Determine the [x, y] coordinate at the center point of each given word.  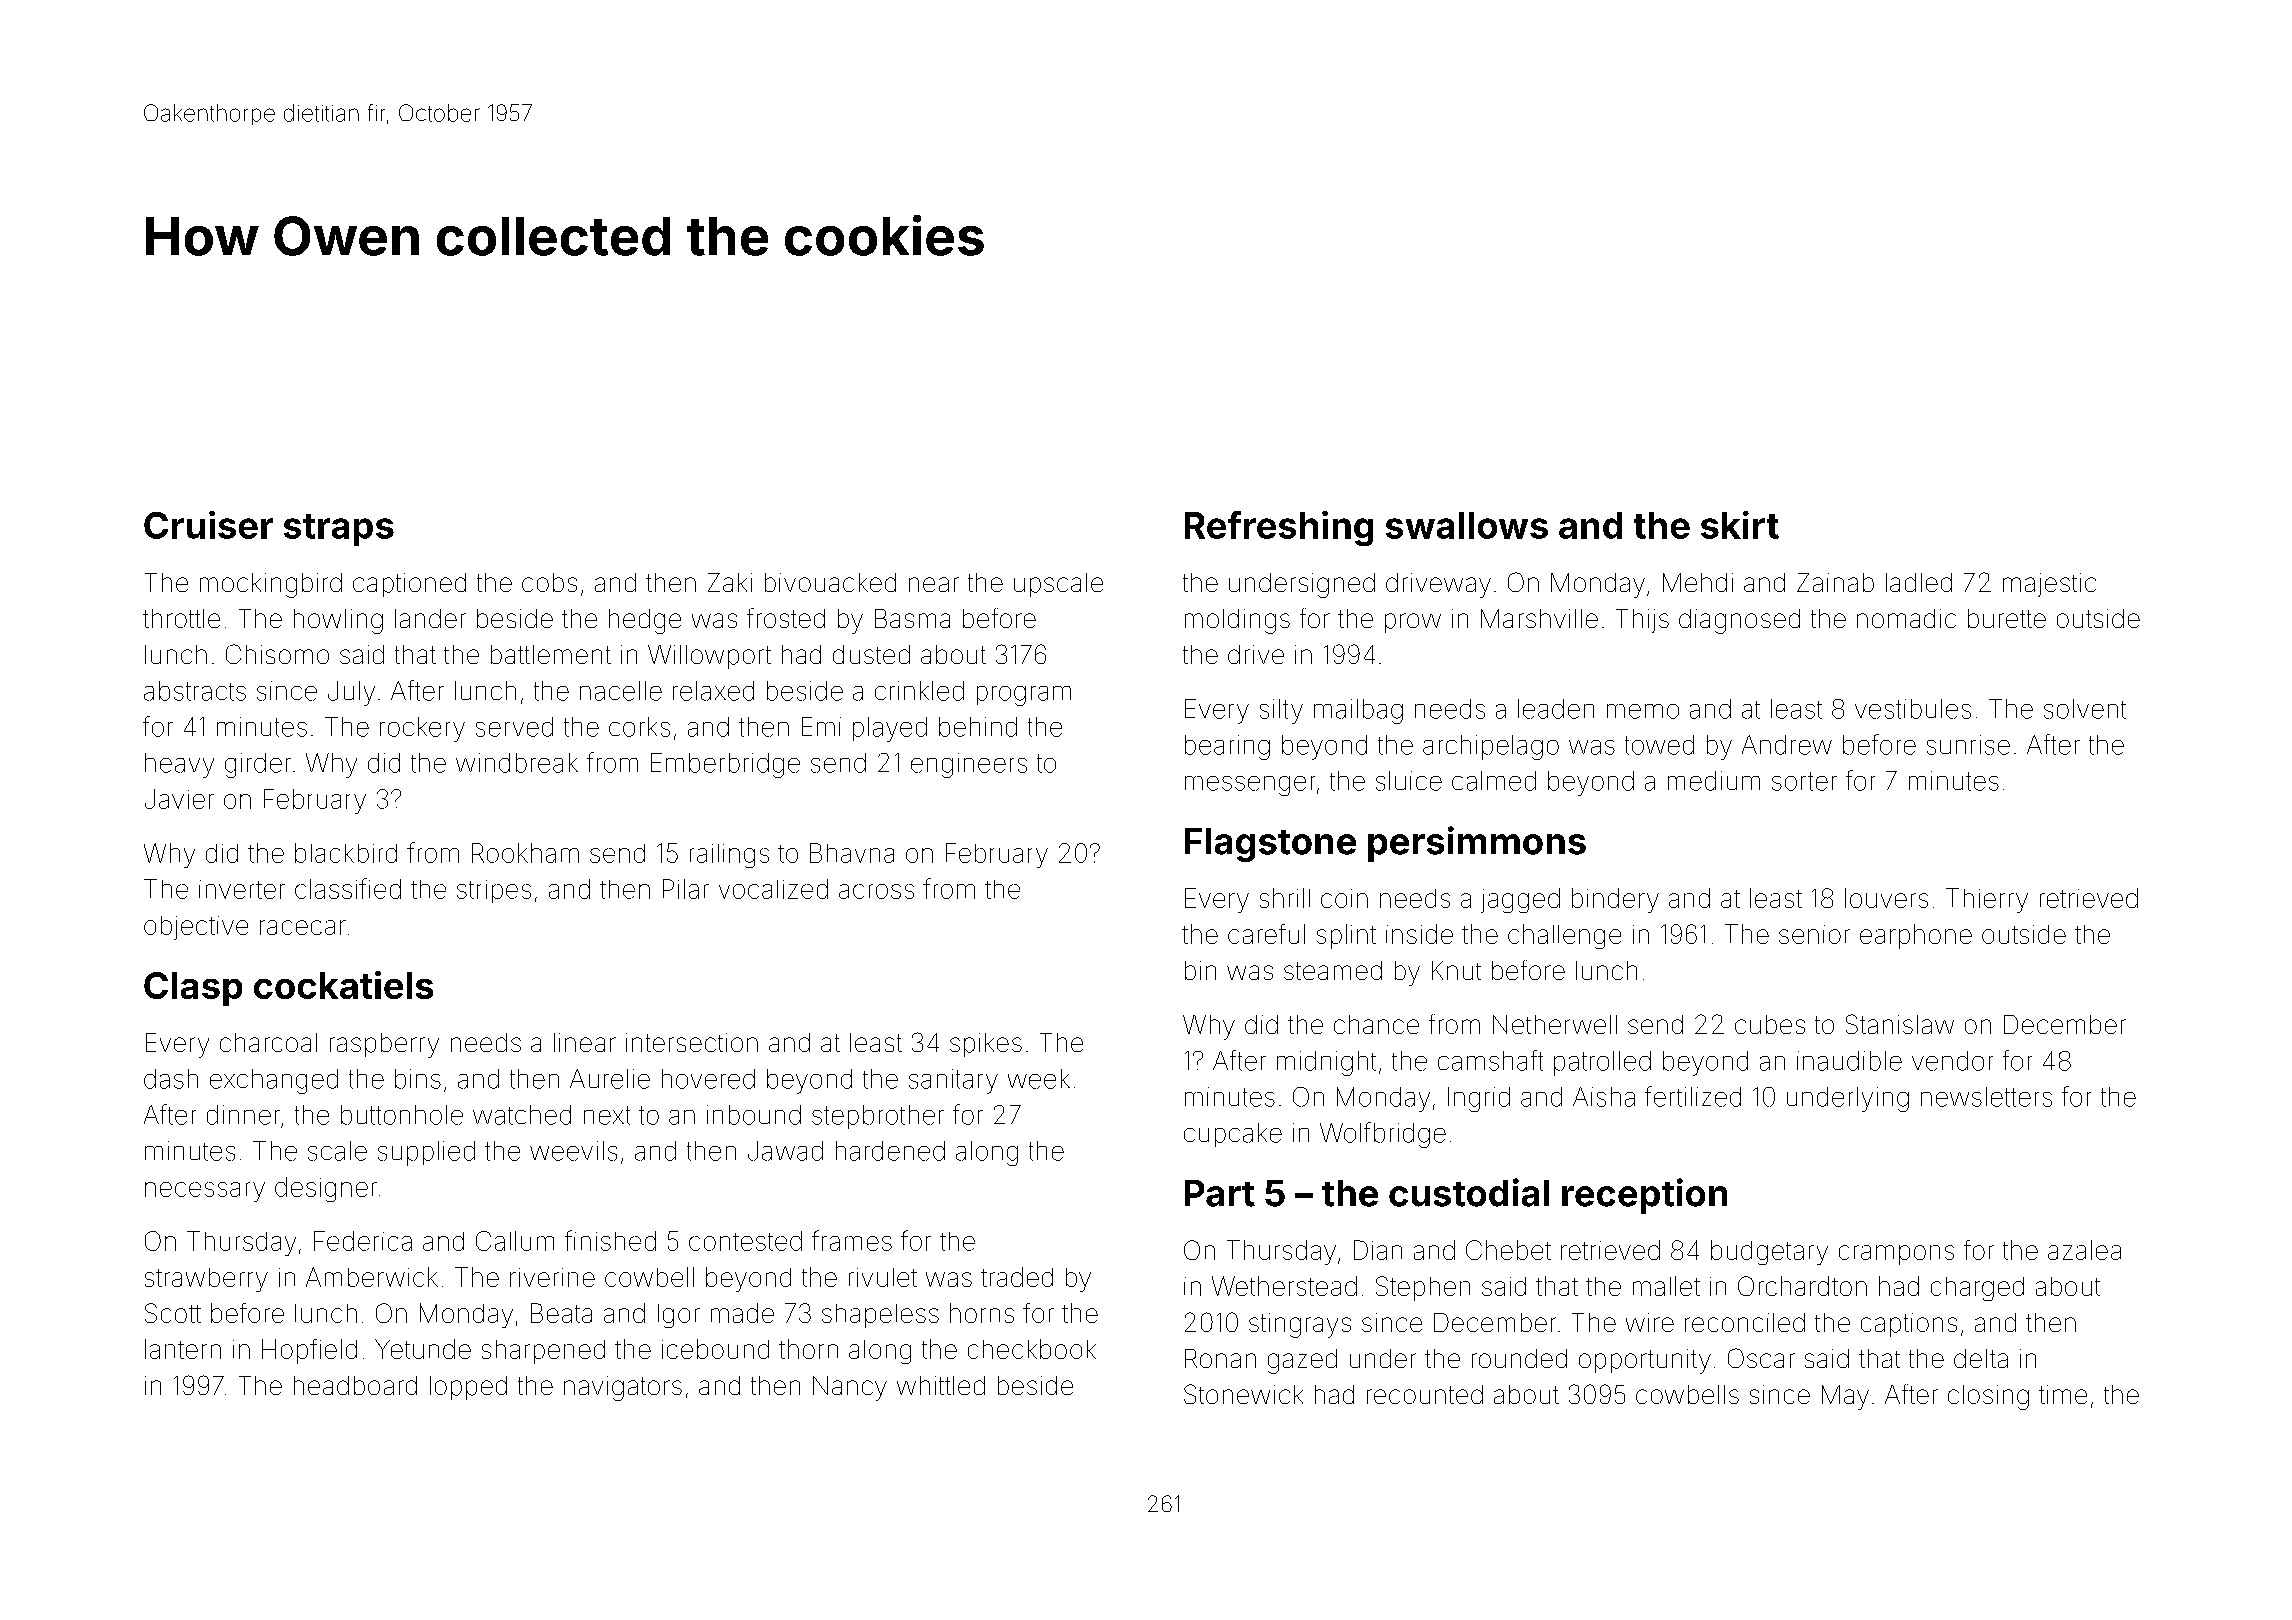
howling [338, 621]
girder [258, 765]
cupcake [1233, 1135]
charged [1977, 1289]
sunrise [1968, 745]
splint [1346, 936]
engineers [969, 765]
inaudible [1849, 1061]
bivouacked [830, 582]
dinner [243, 1115]
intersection [692, 1042]
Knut [1456, 970]
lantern [183, 1349]
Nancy [850, 1388]
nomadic [1906, 618]
